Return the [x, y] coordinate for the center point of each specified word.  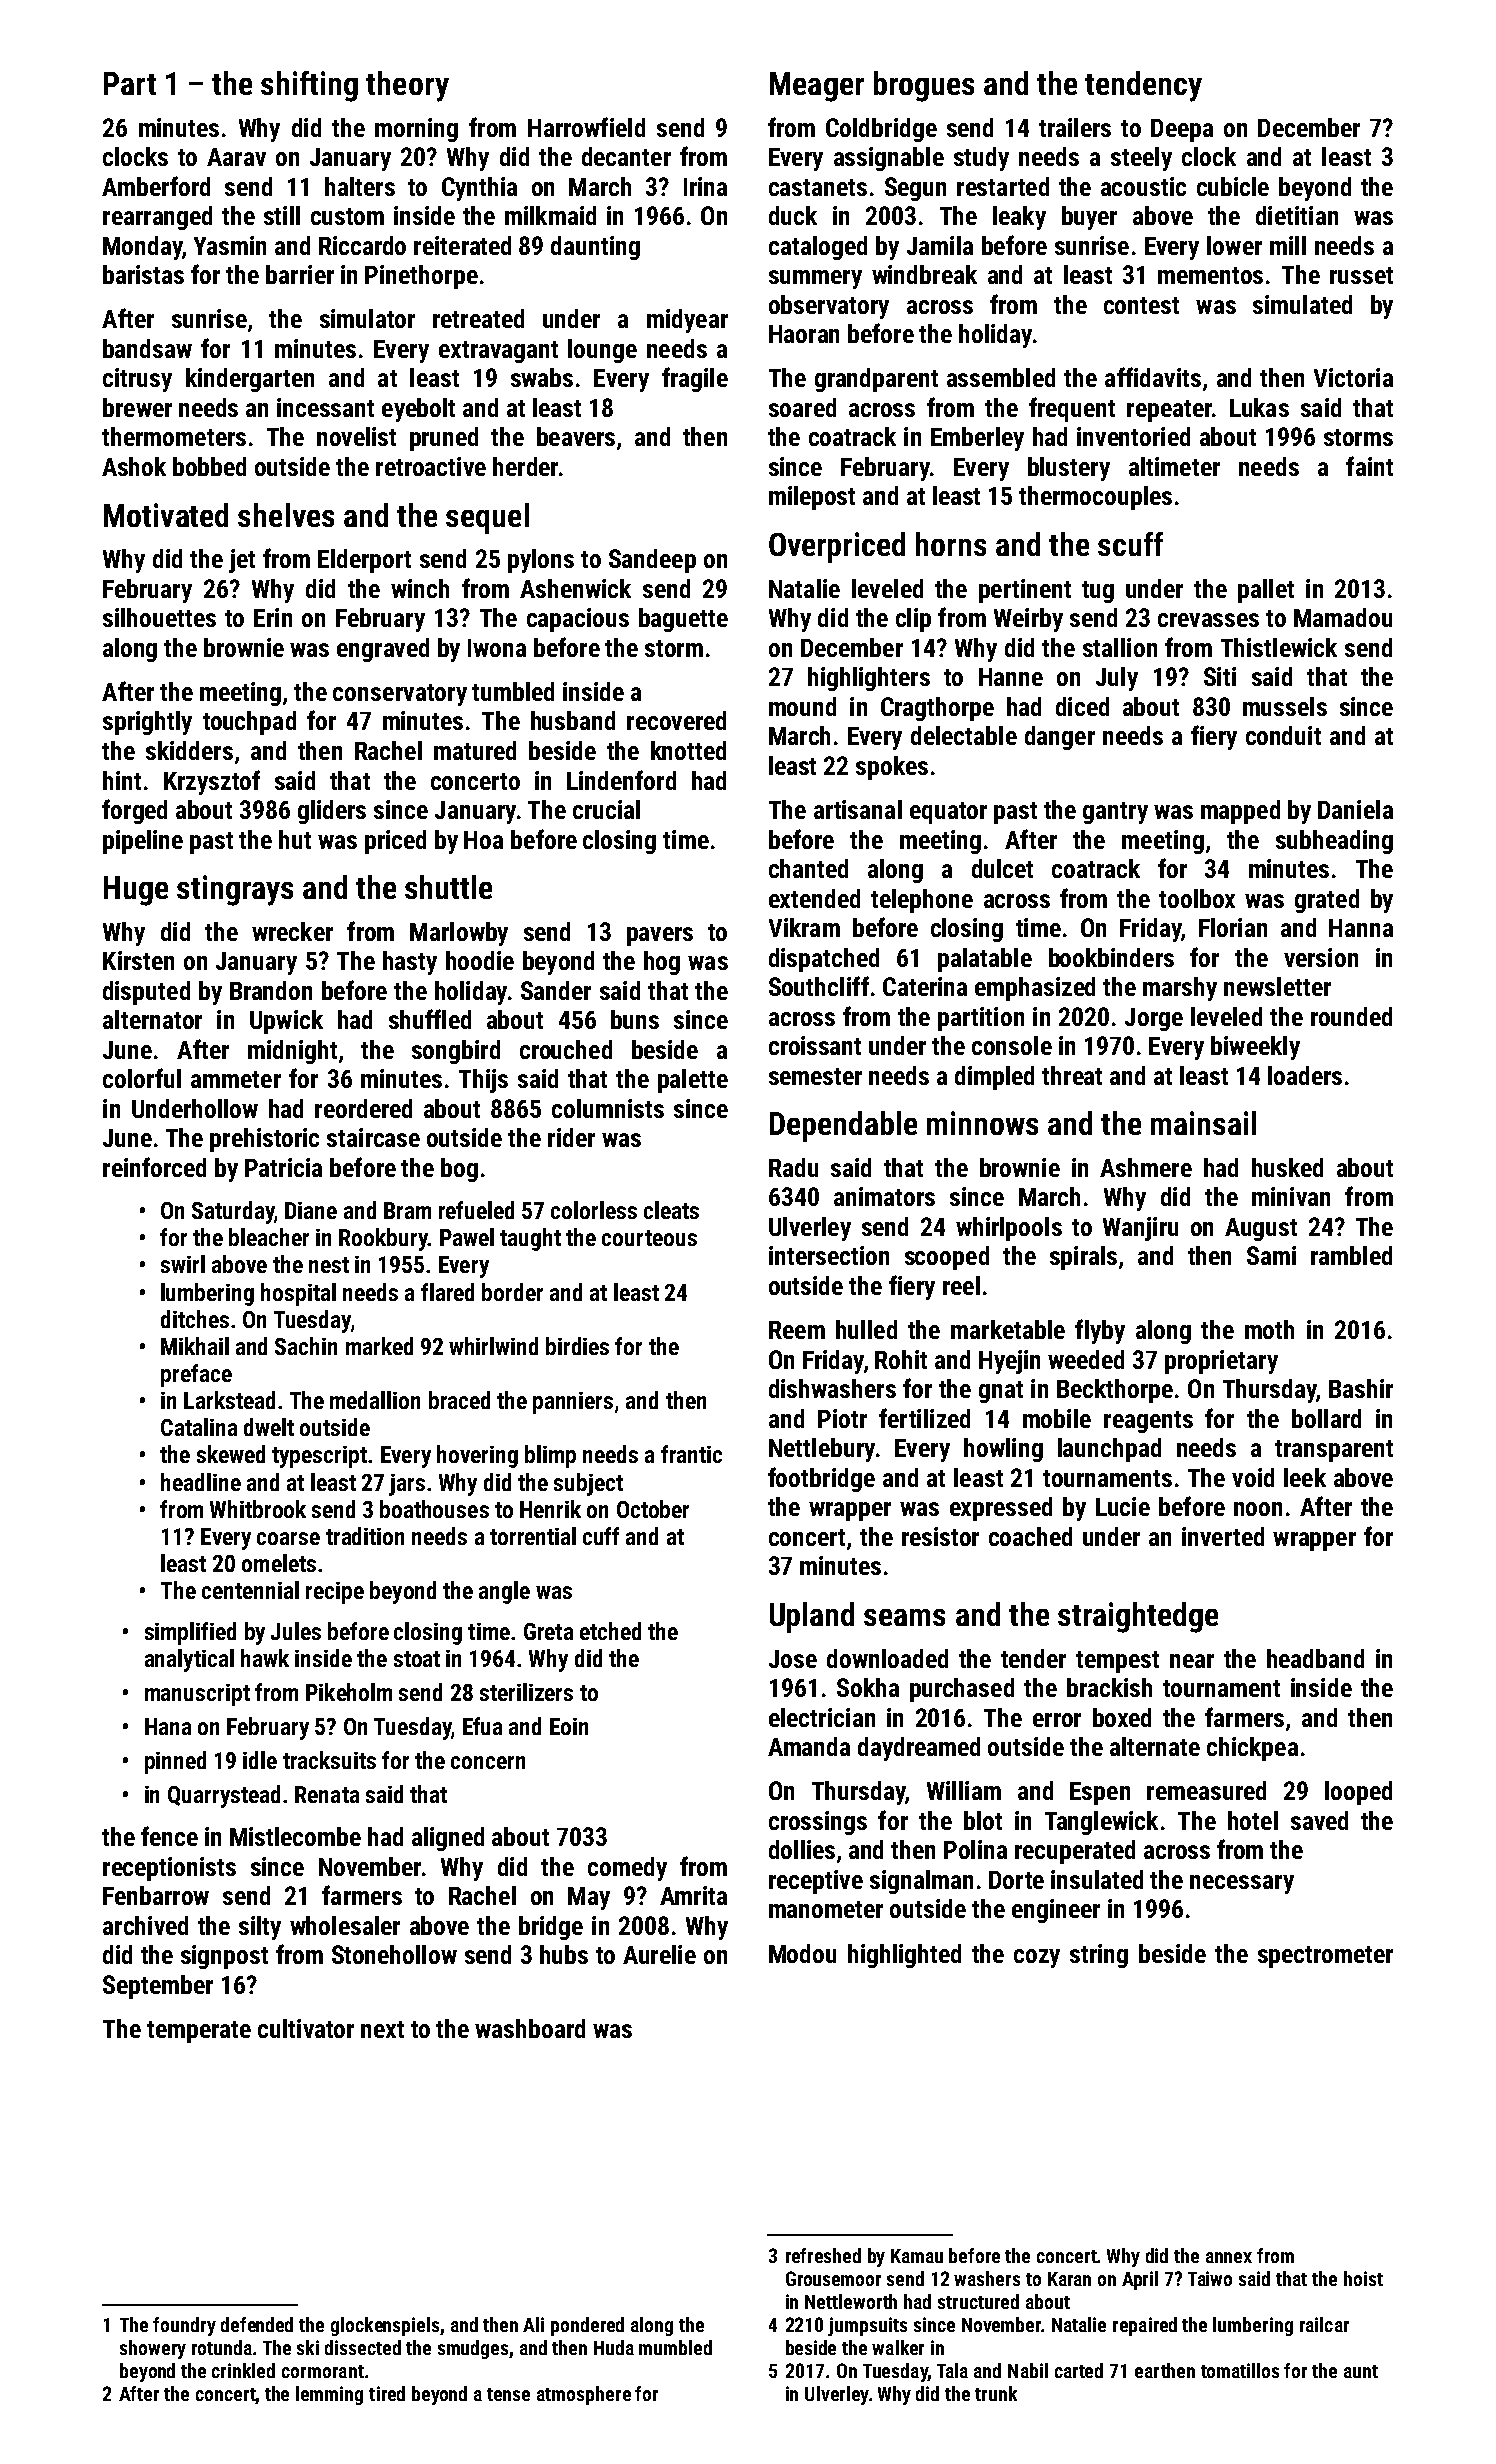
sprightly [147, 723]
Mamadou [1343, 617]
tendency [1143, 86]
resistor [940, 1536]
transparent [1334, 1451]
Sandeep [652, 561]
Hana [168, 1726]
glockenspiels [386, 2326]
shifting [309, 86]
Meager [817, 87]
